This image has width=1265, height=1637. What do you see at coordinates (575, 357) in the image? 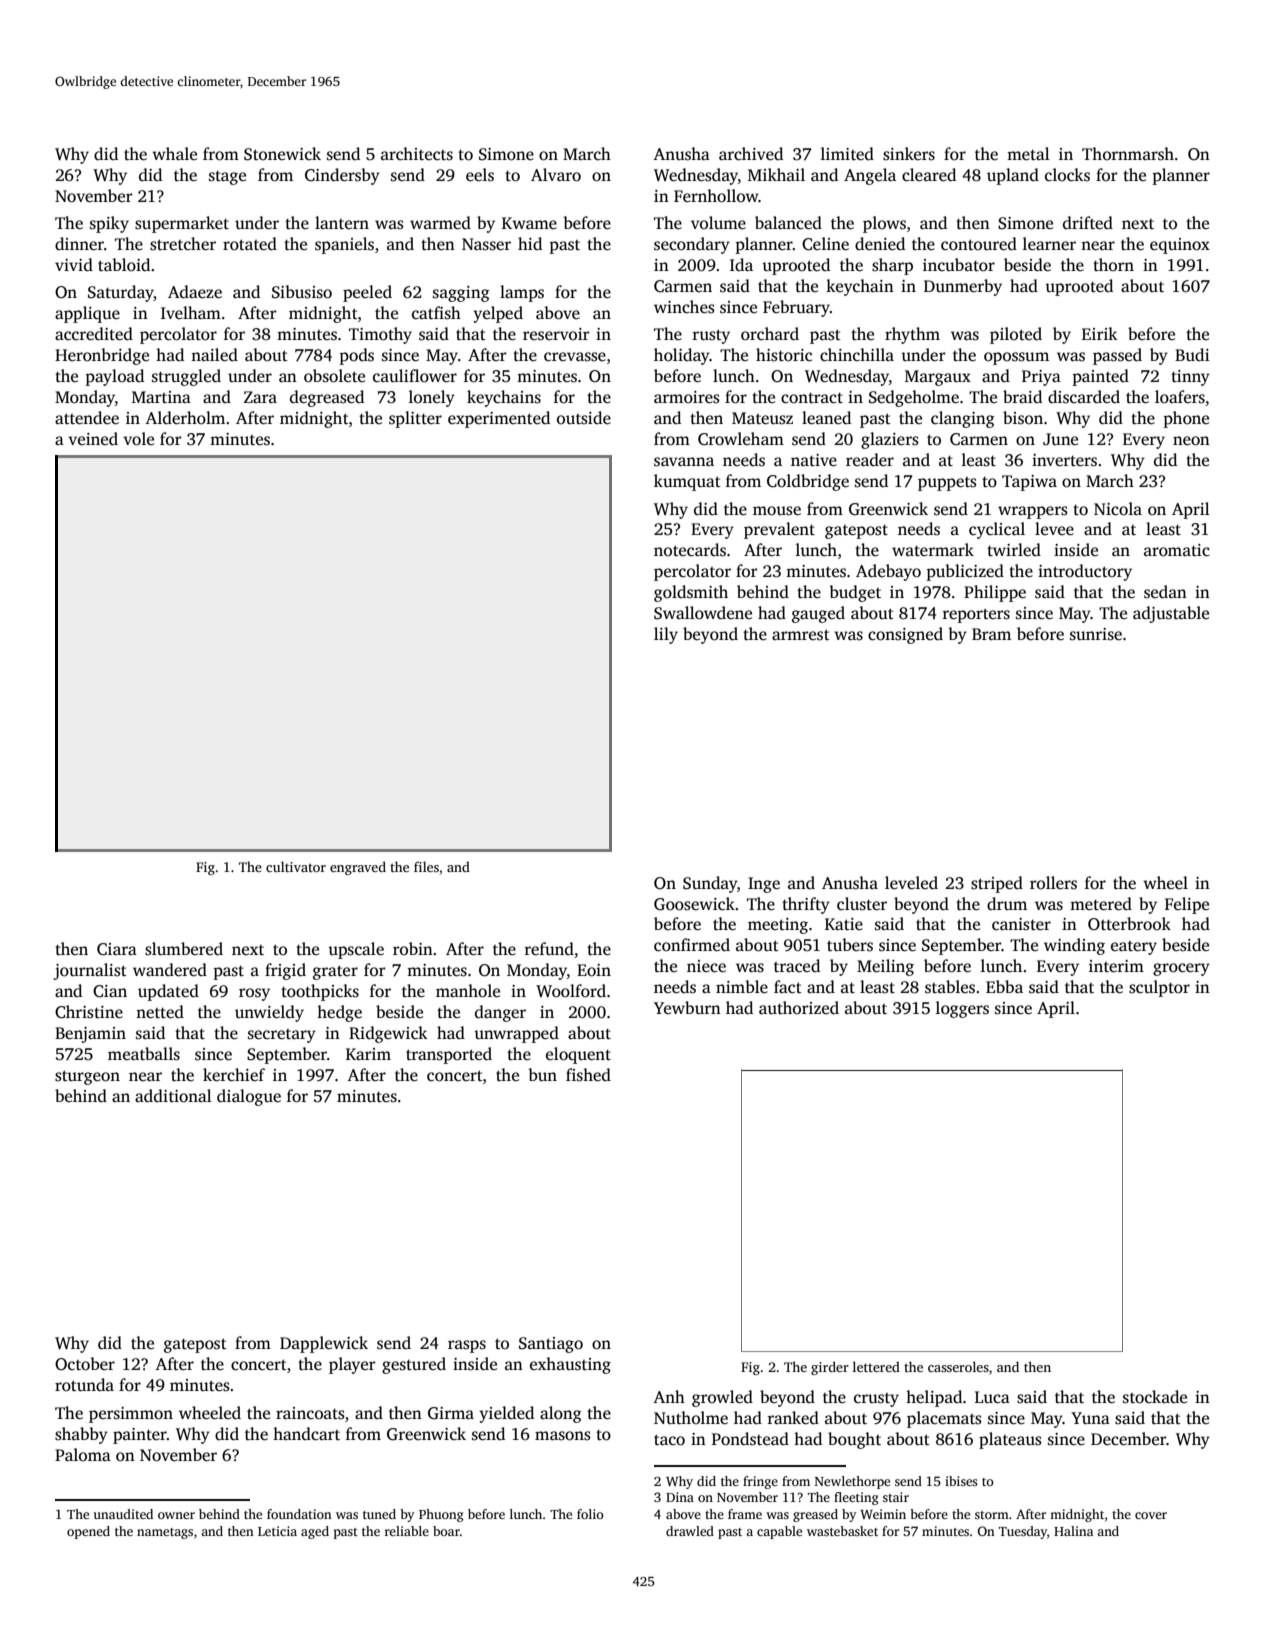
I see `crevasse` at bounding box center [575, 357].
